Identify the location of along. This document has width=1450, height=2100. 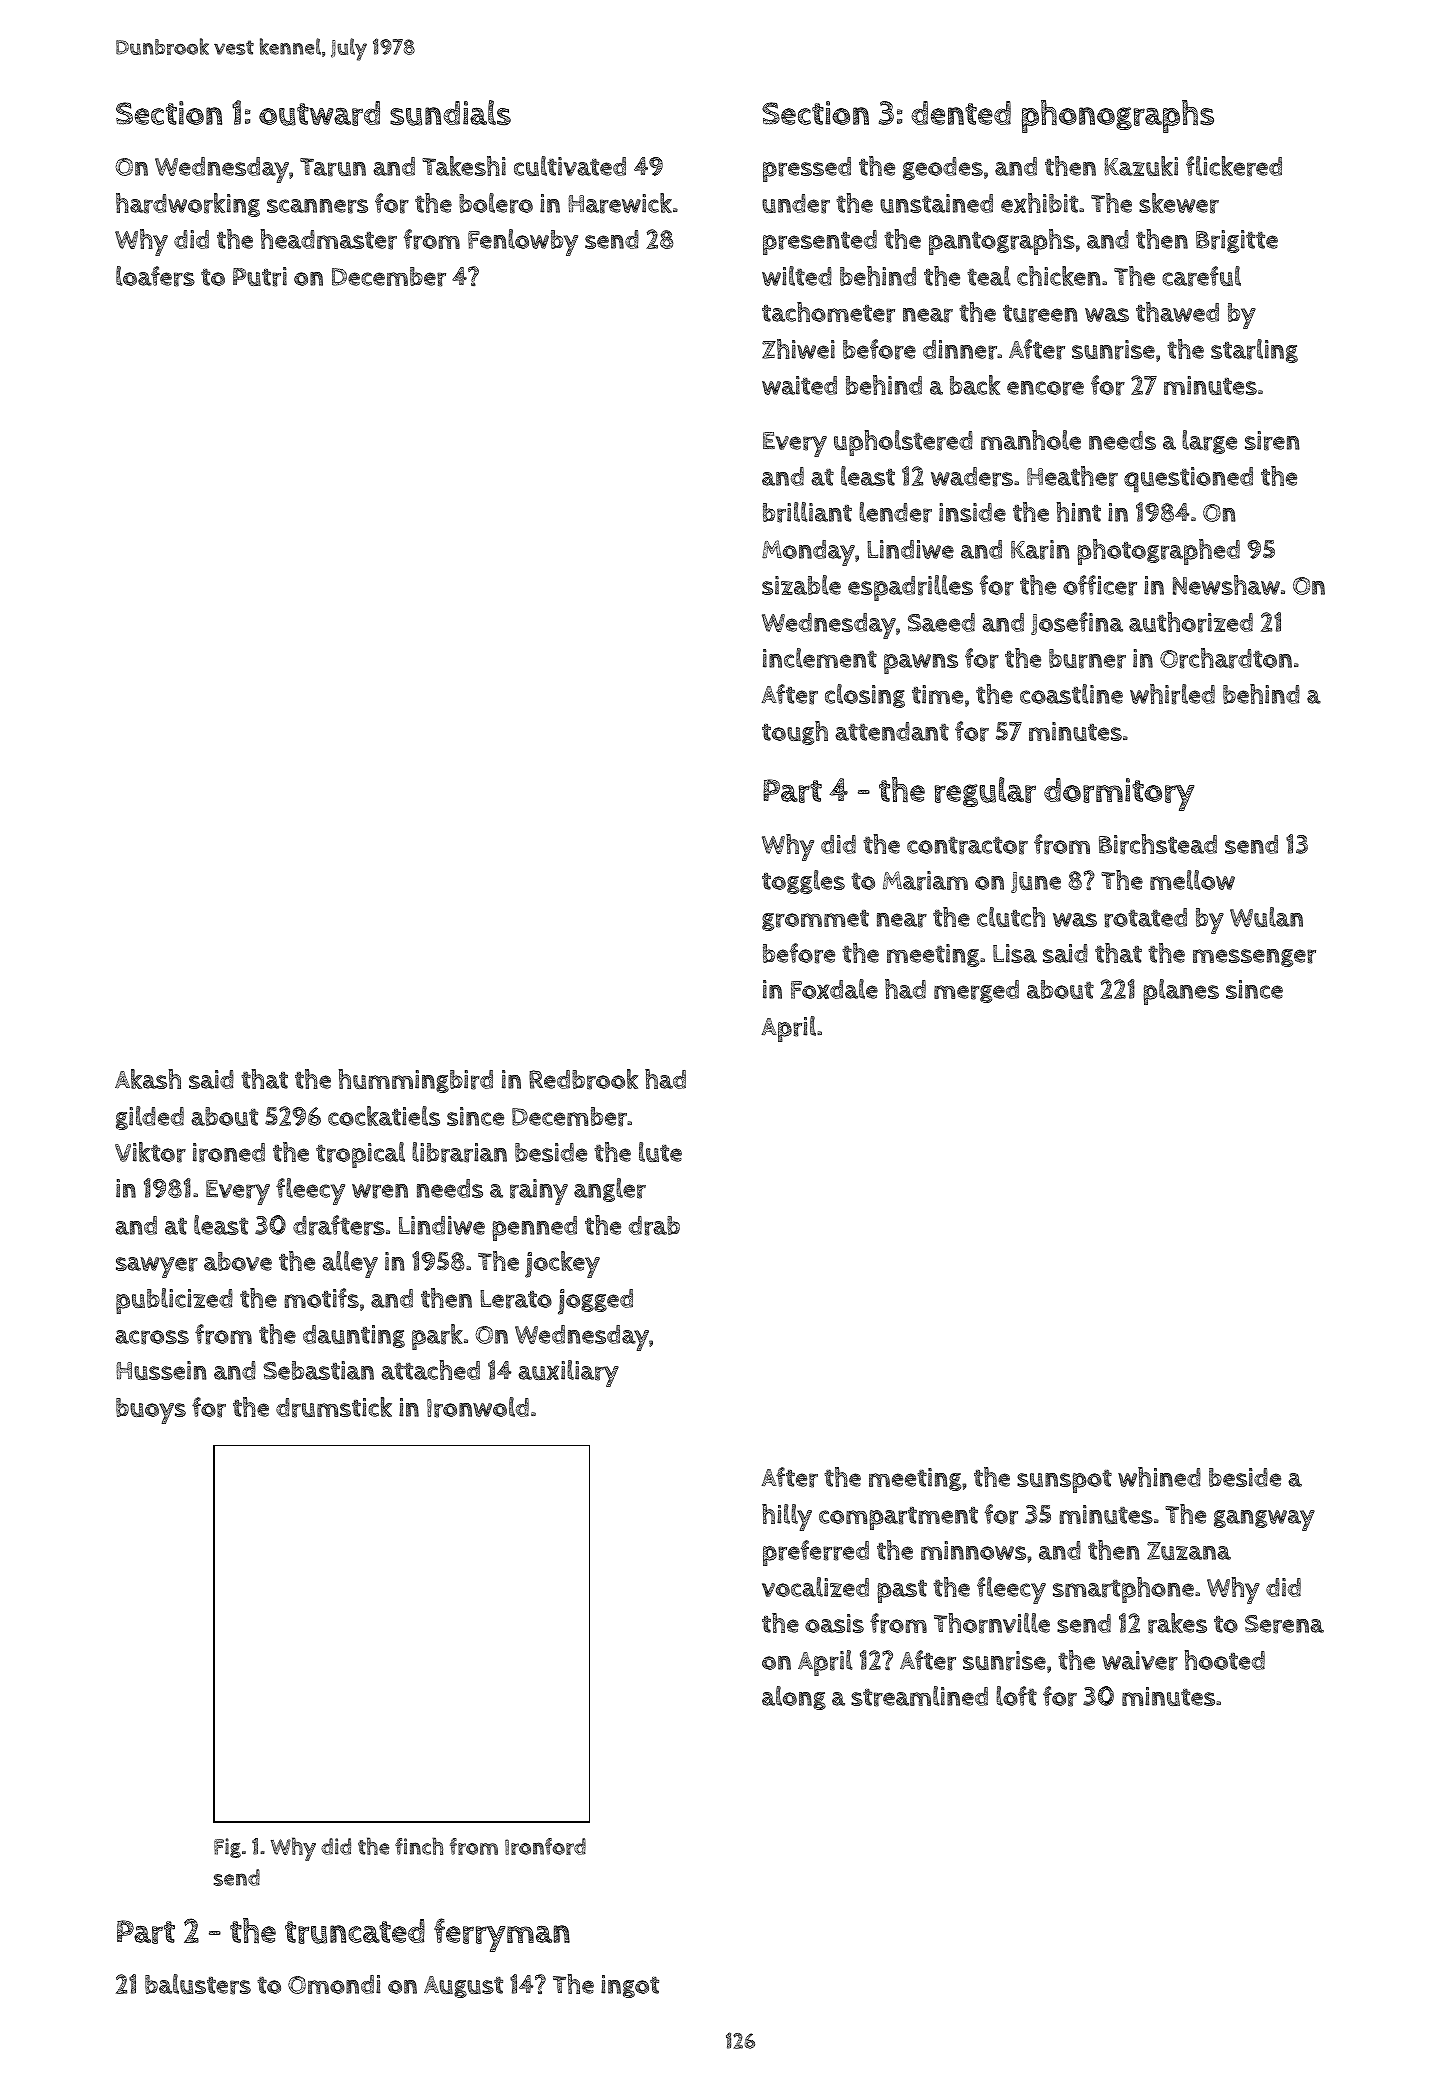
(794, 1698).
